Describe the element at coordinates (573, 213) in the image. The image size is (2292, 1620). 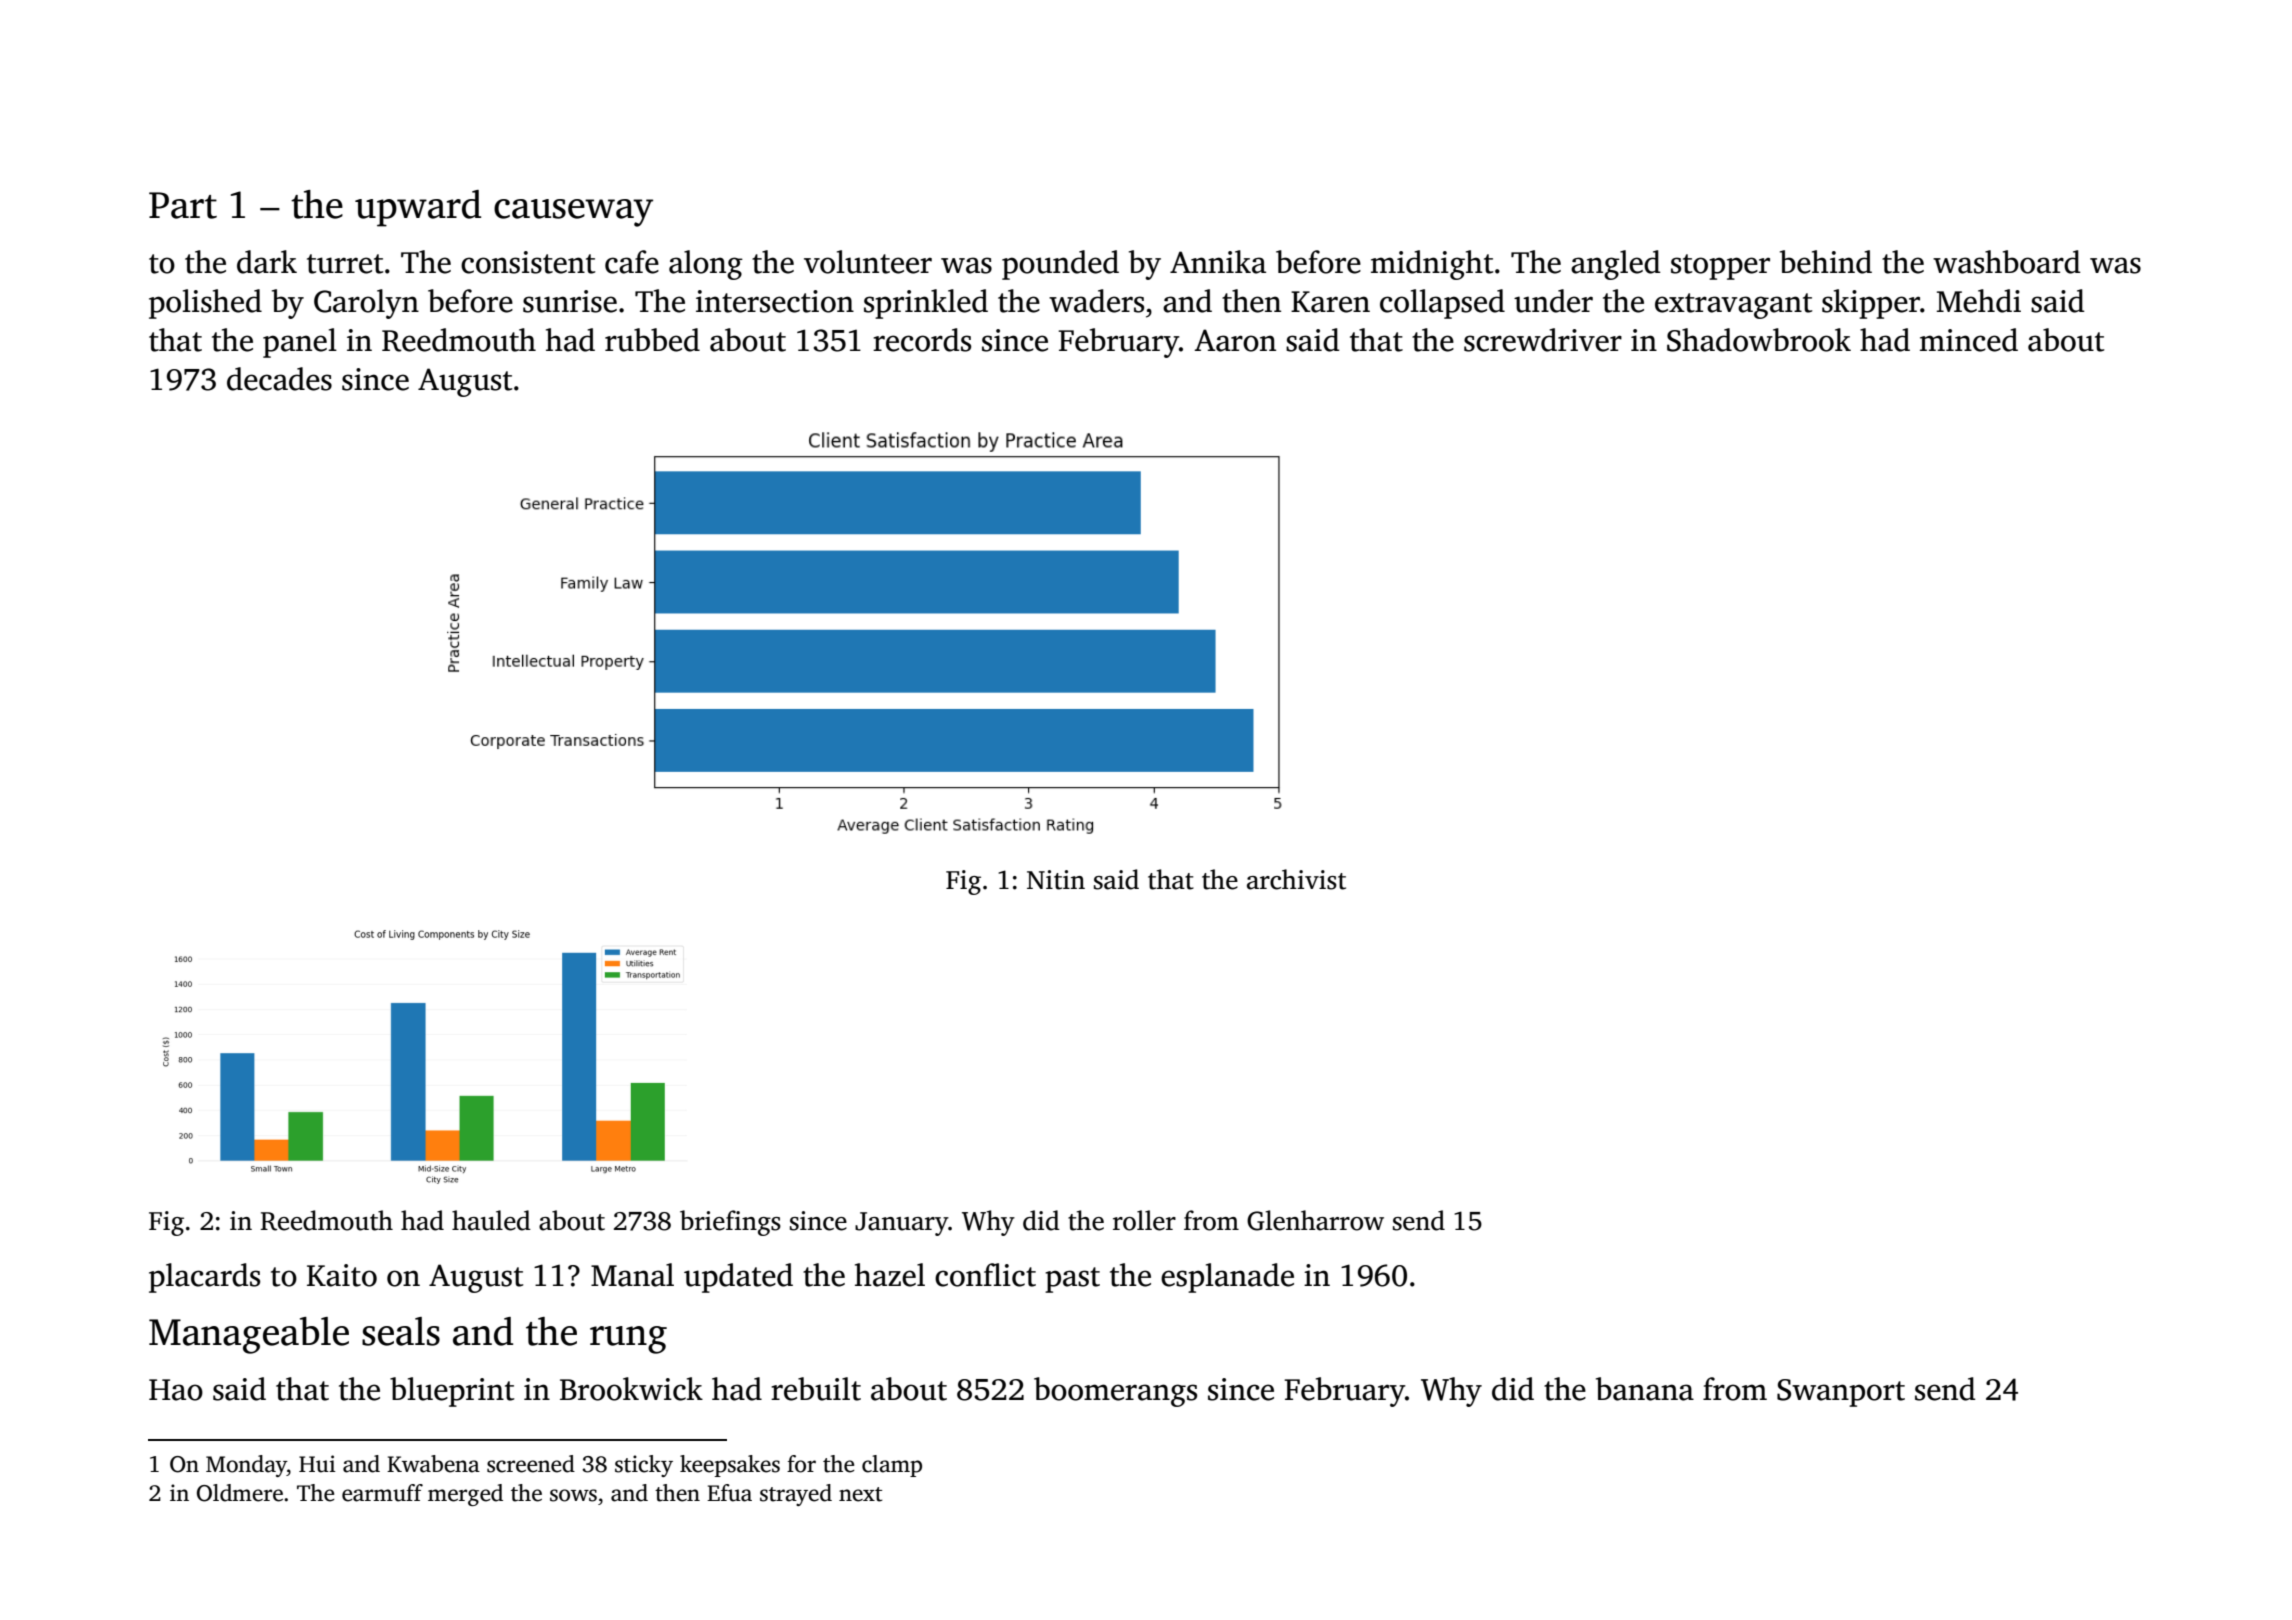
I see `causeway` at that location.
